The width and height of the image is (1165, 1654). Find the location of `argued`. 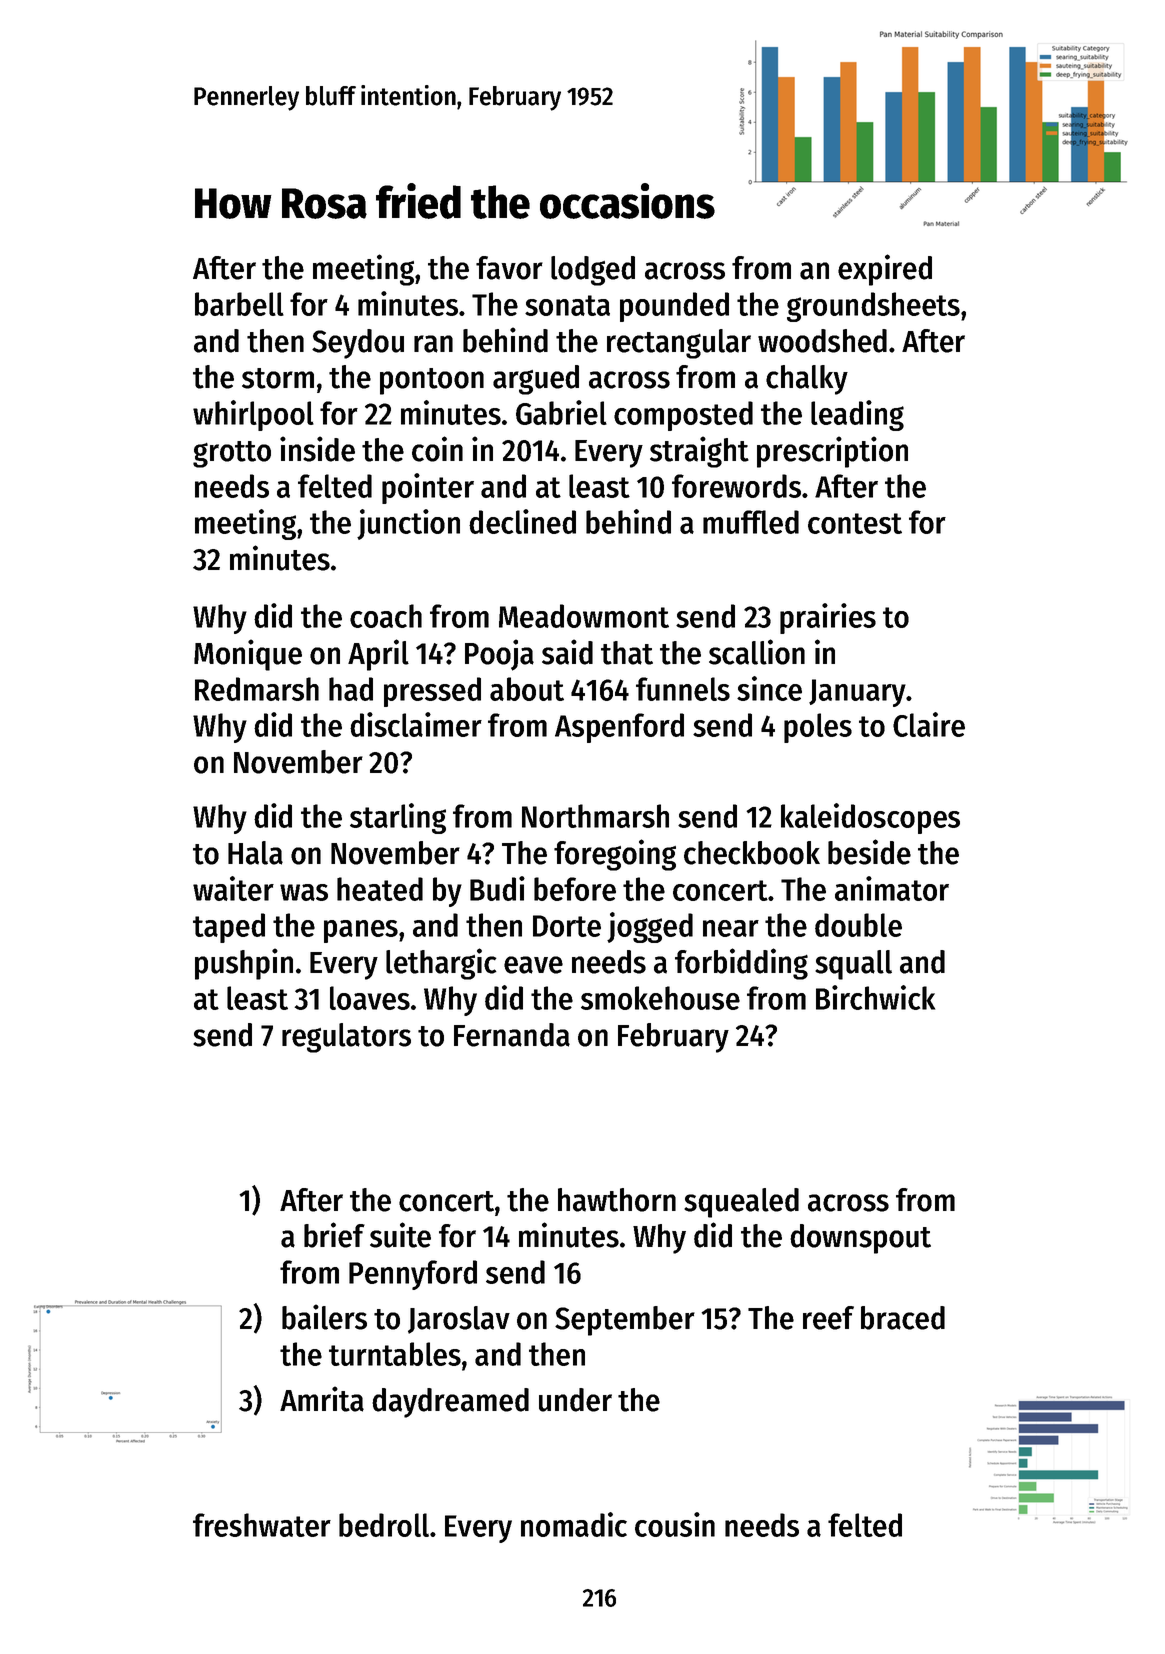

argued is located at coordinates (536, 380).
